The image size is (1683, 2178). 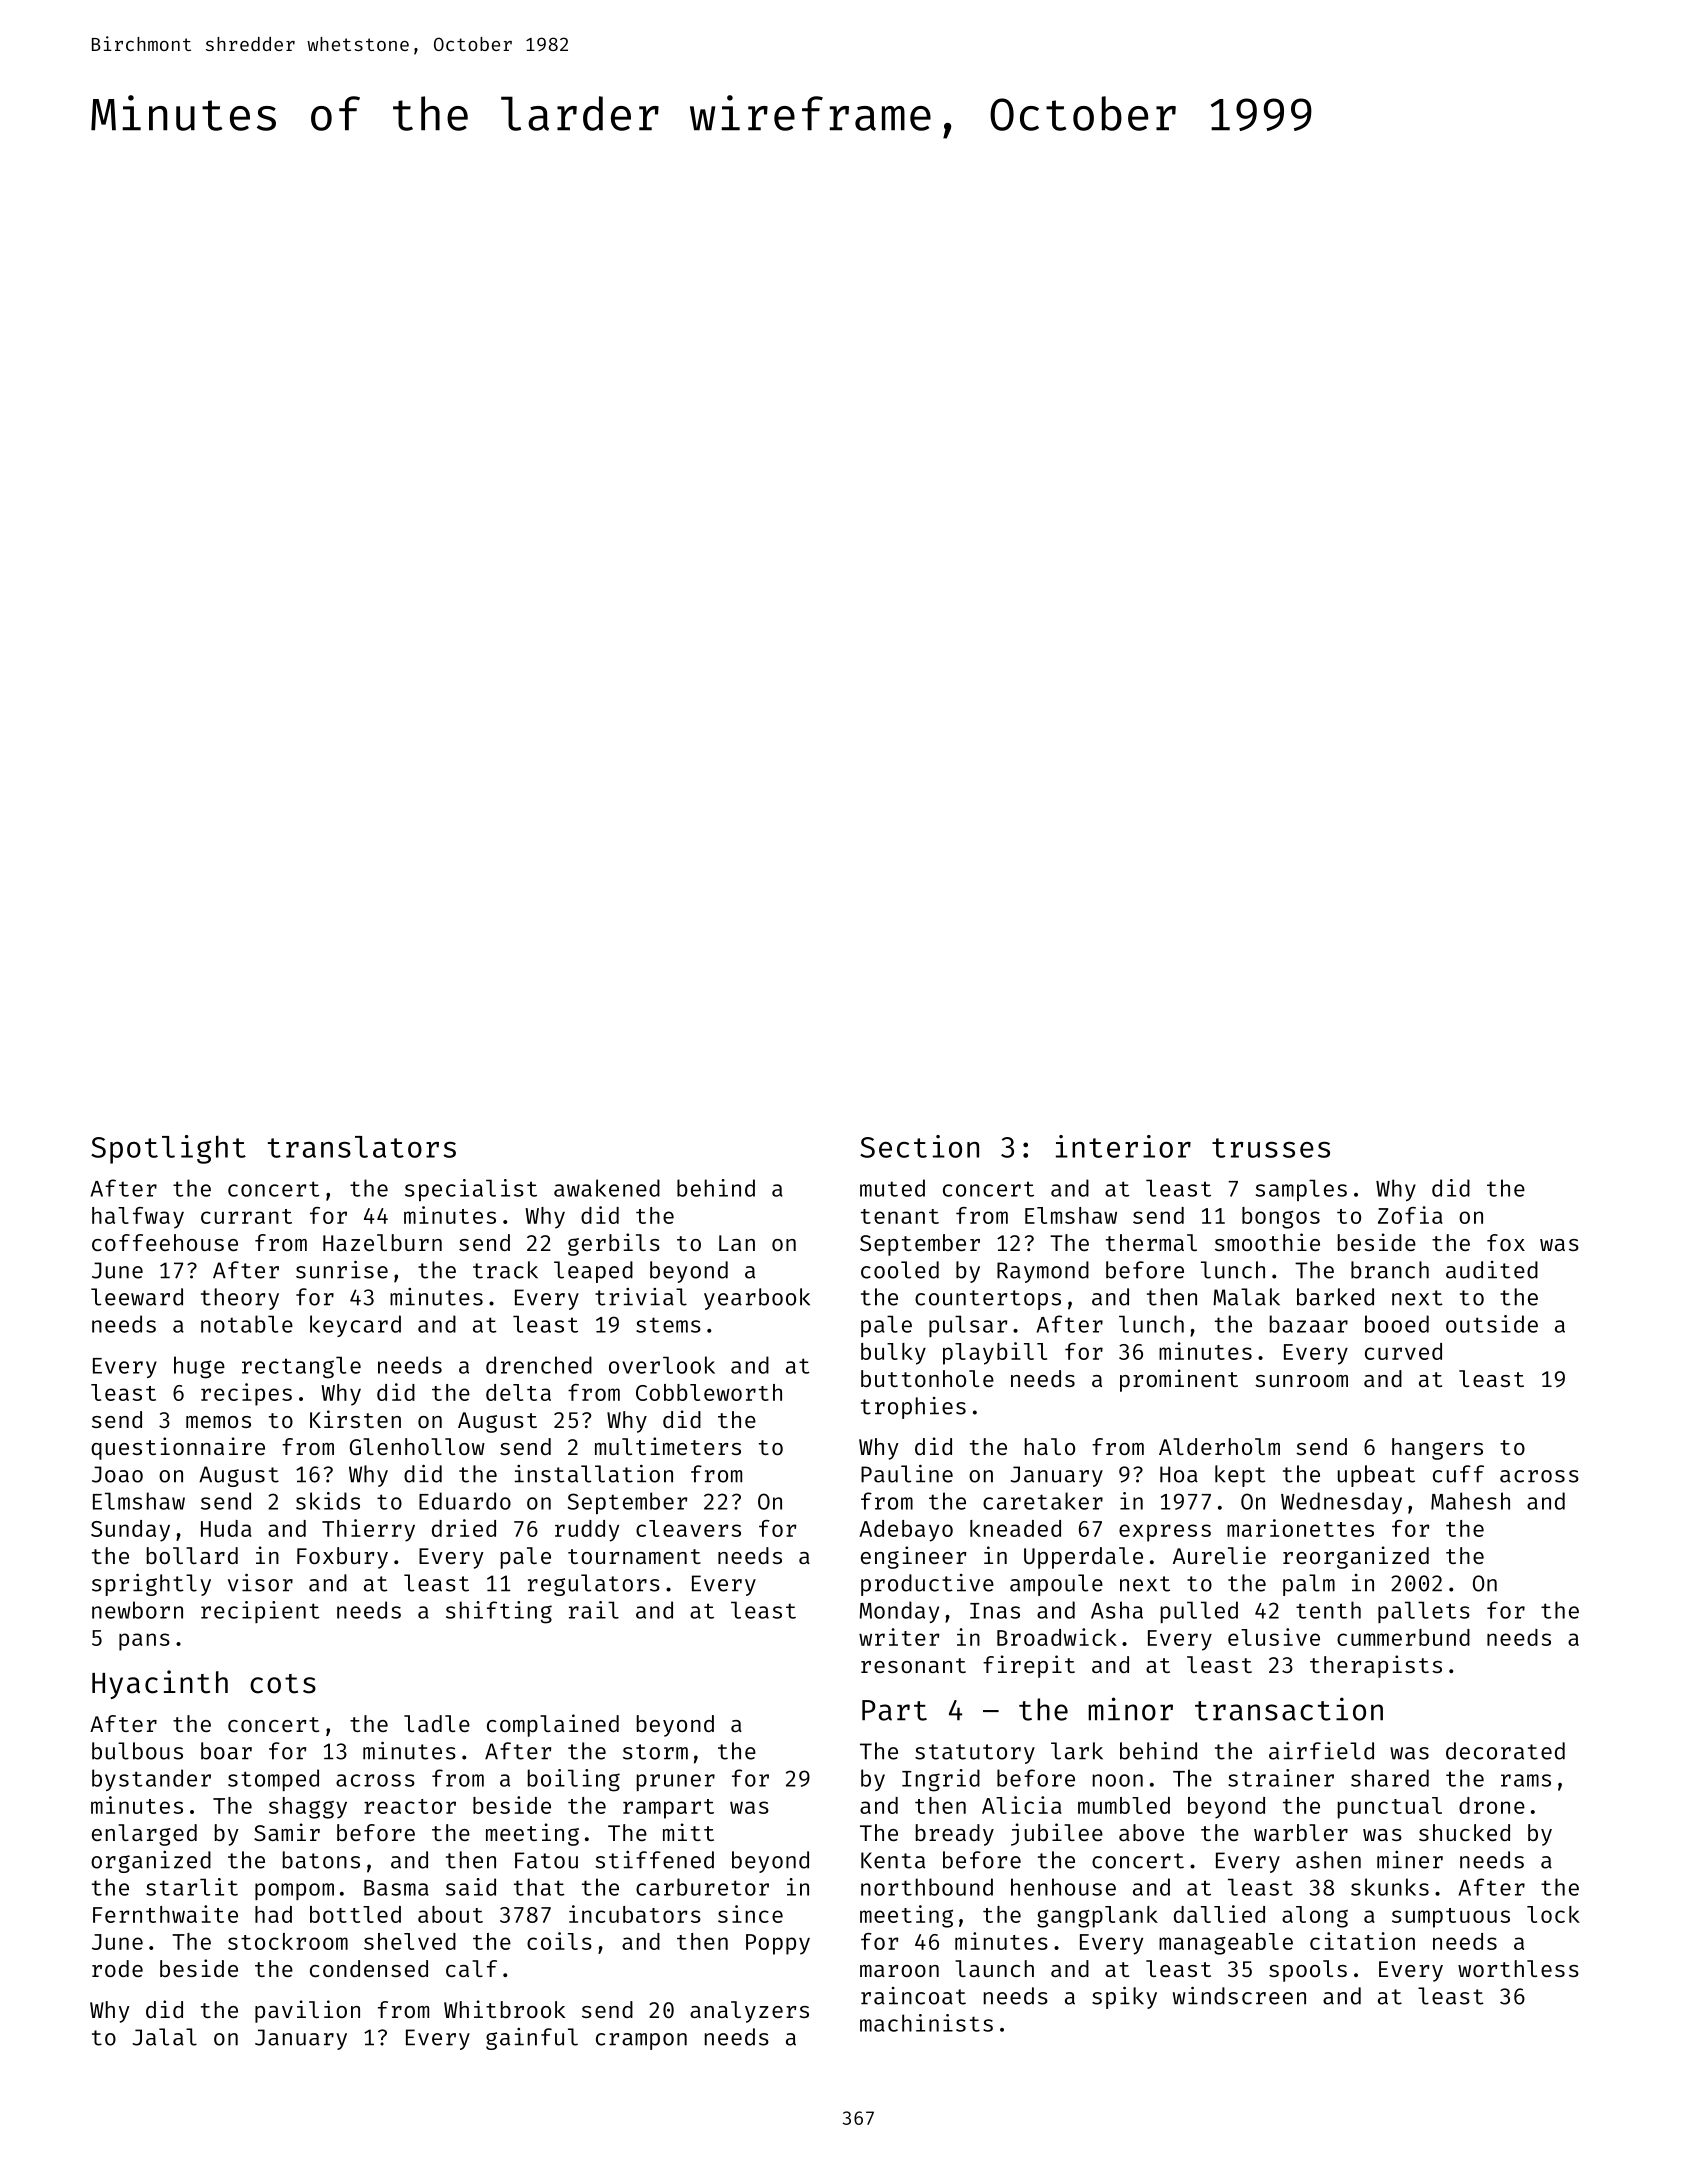 I want to click on worthless, so click(x=1518, y=1968).
